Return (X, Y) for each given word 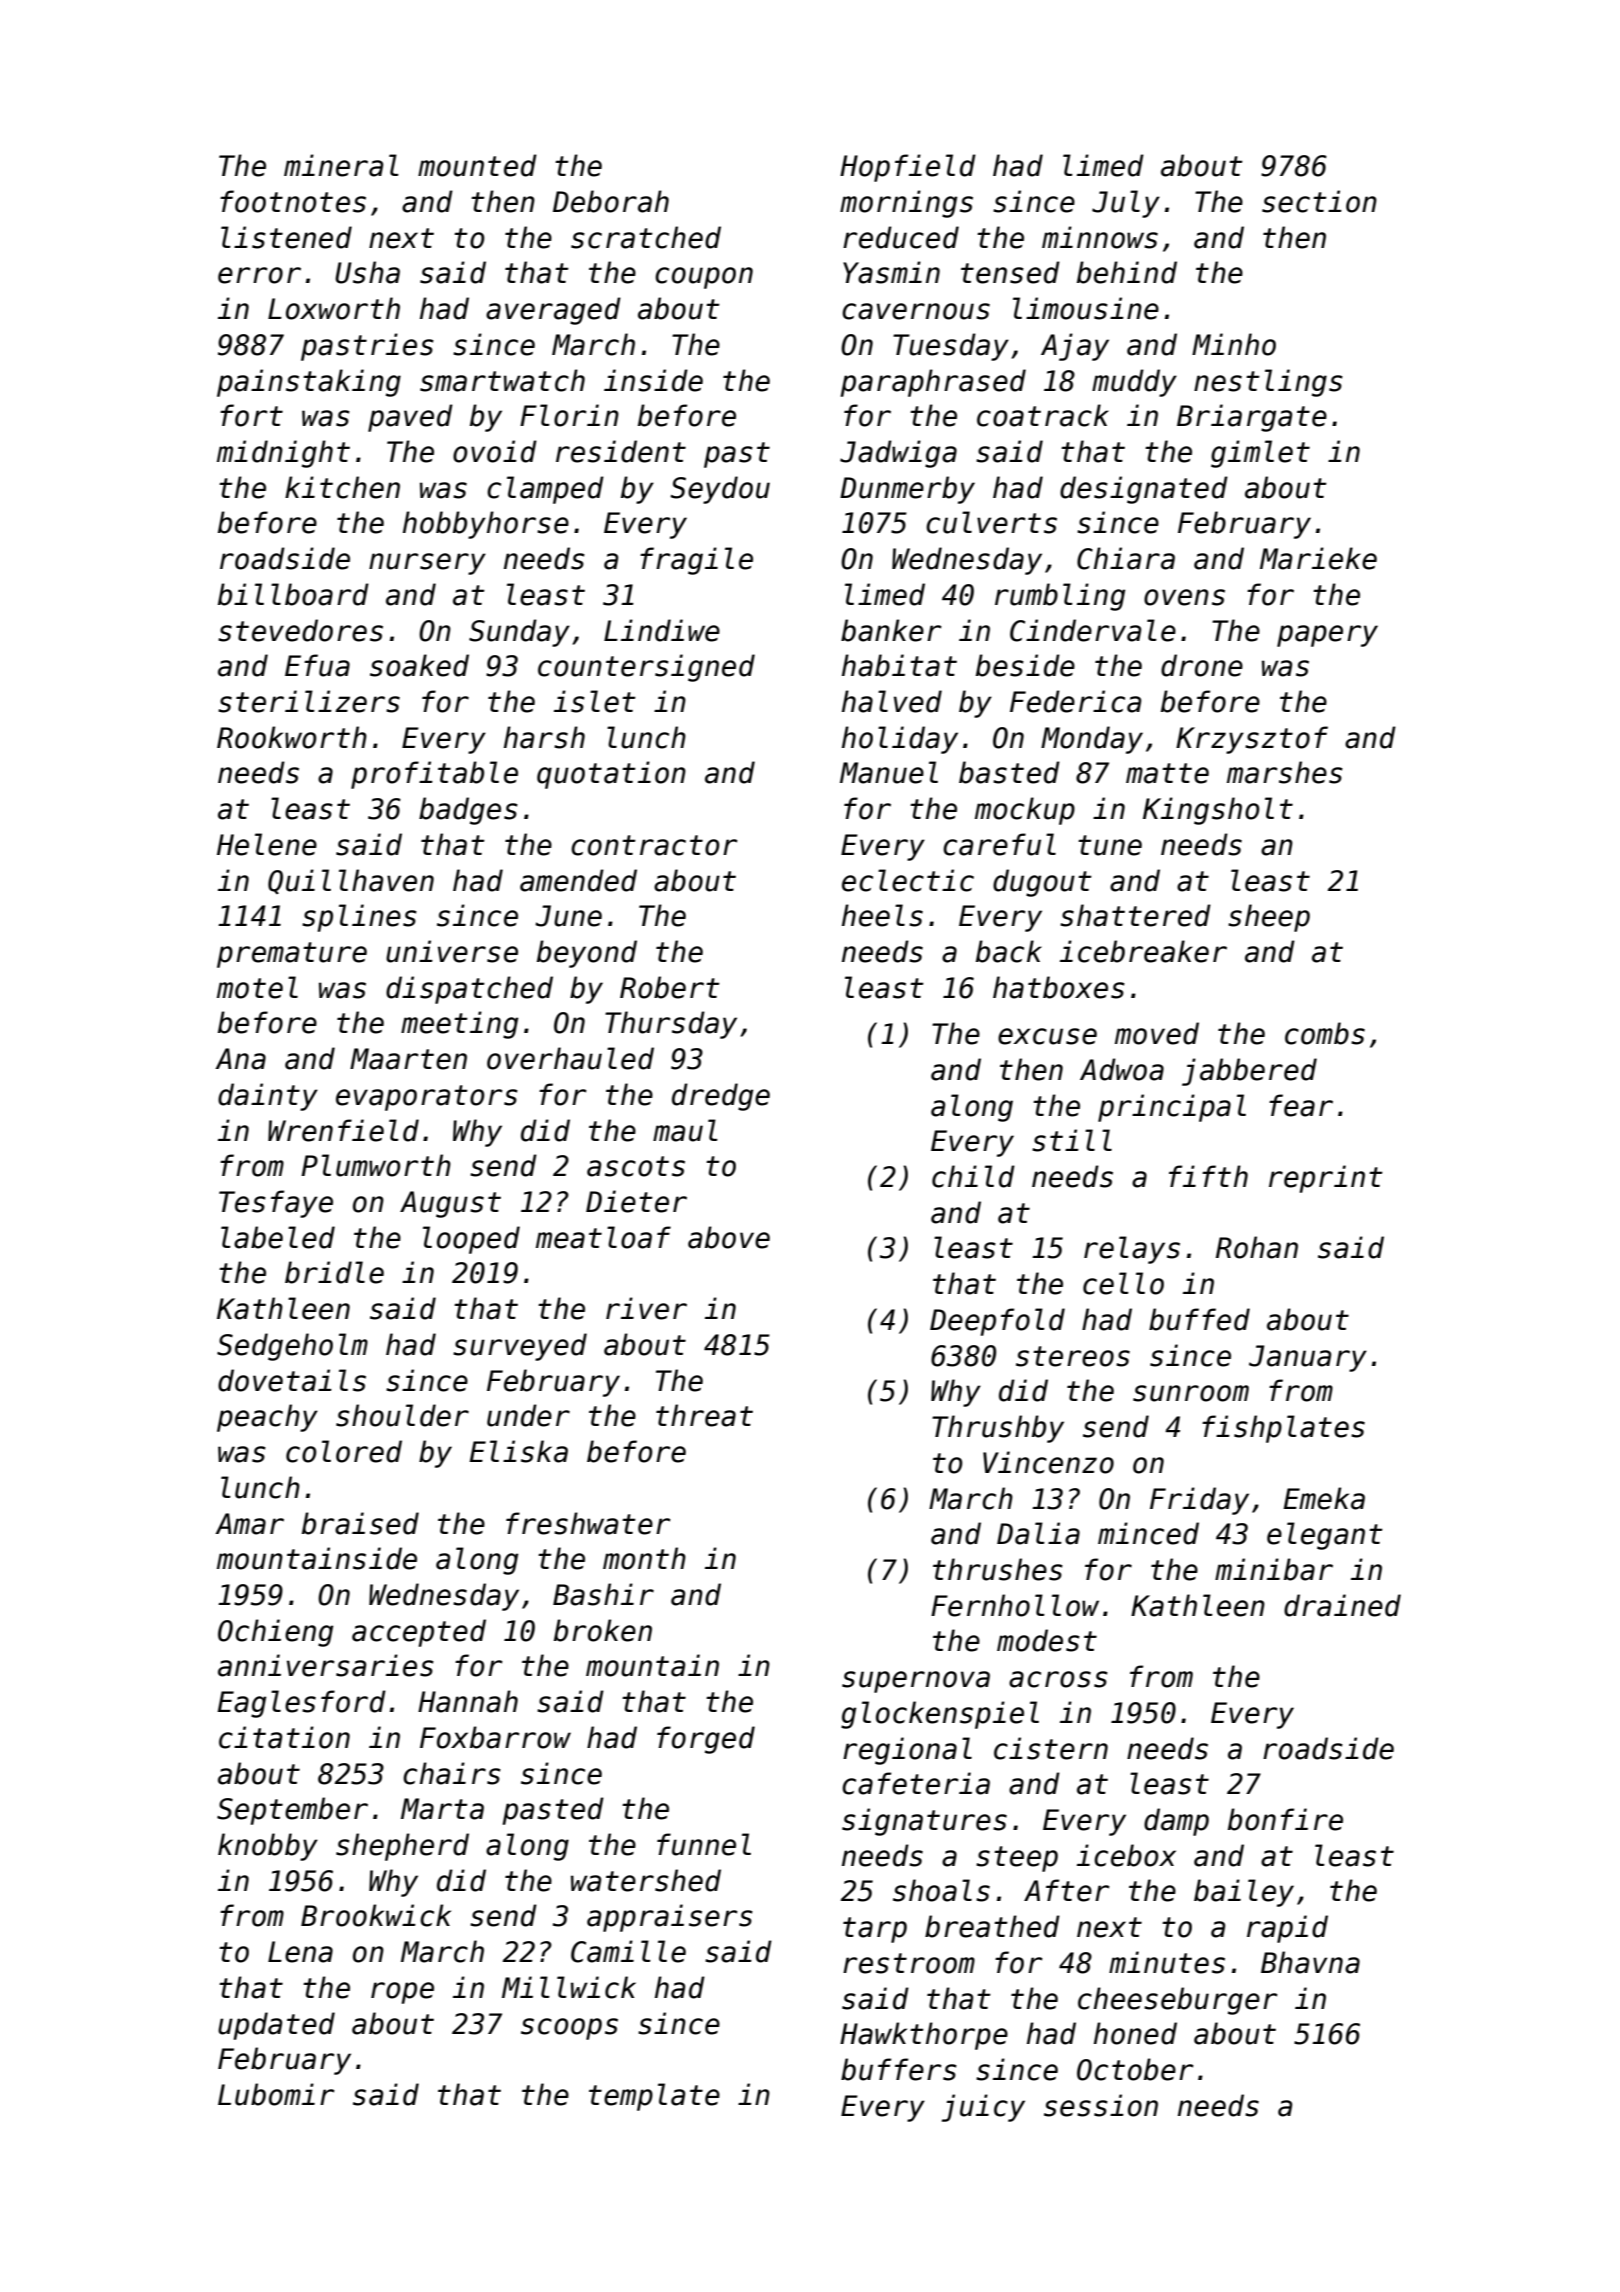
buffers (899, 2069)
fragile (696, 561)
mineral (341, 165)
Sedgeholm (292, 1347)
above (729, 1237)
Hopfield (908, 168)
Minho (1234, 344)
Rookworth (292, 737)
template (654, 2097)
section (1319, 201)
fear (1301, 1105)
